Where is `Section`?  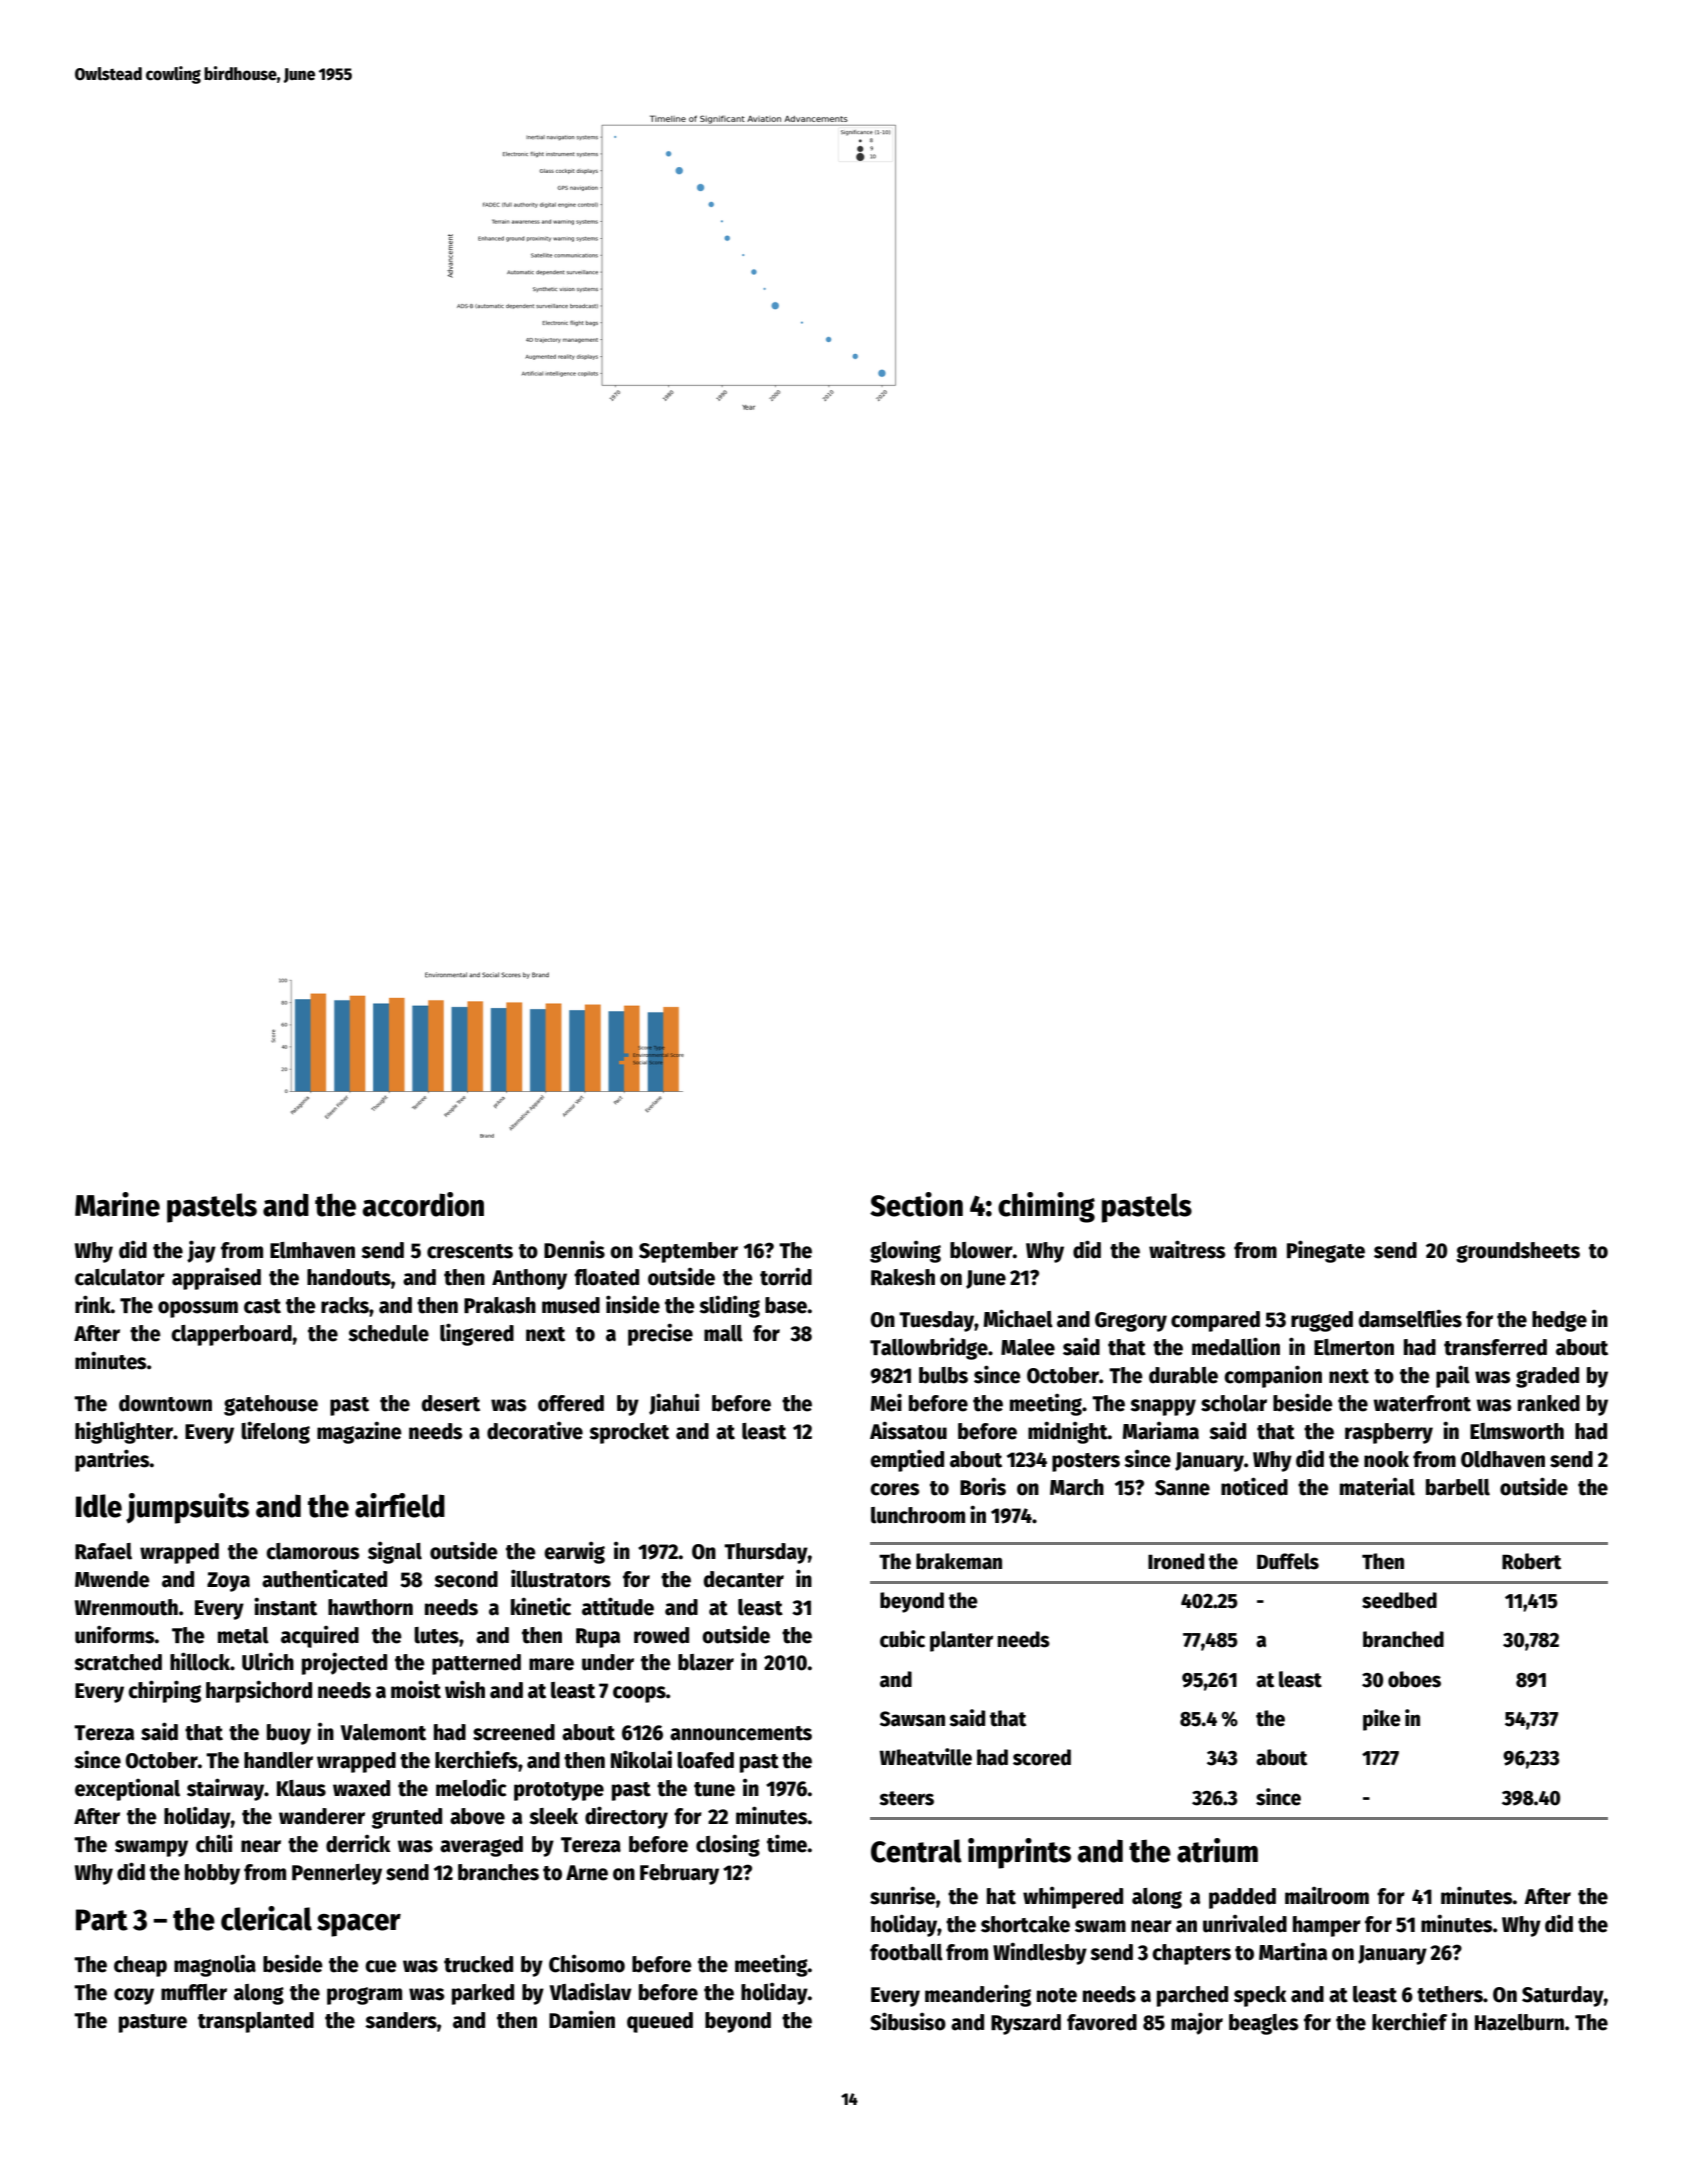 Section is located at coordinates (916, 1204).
